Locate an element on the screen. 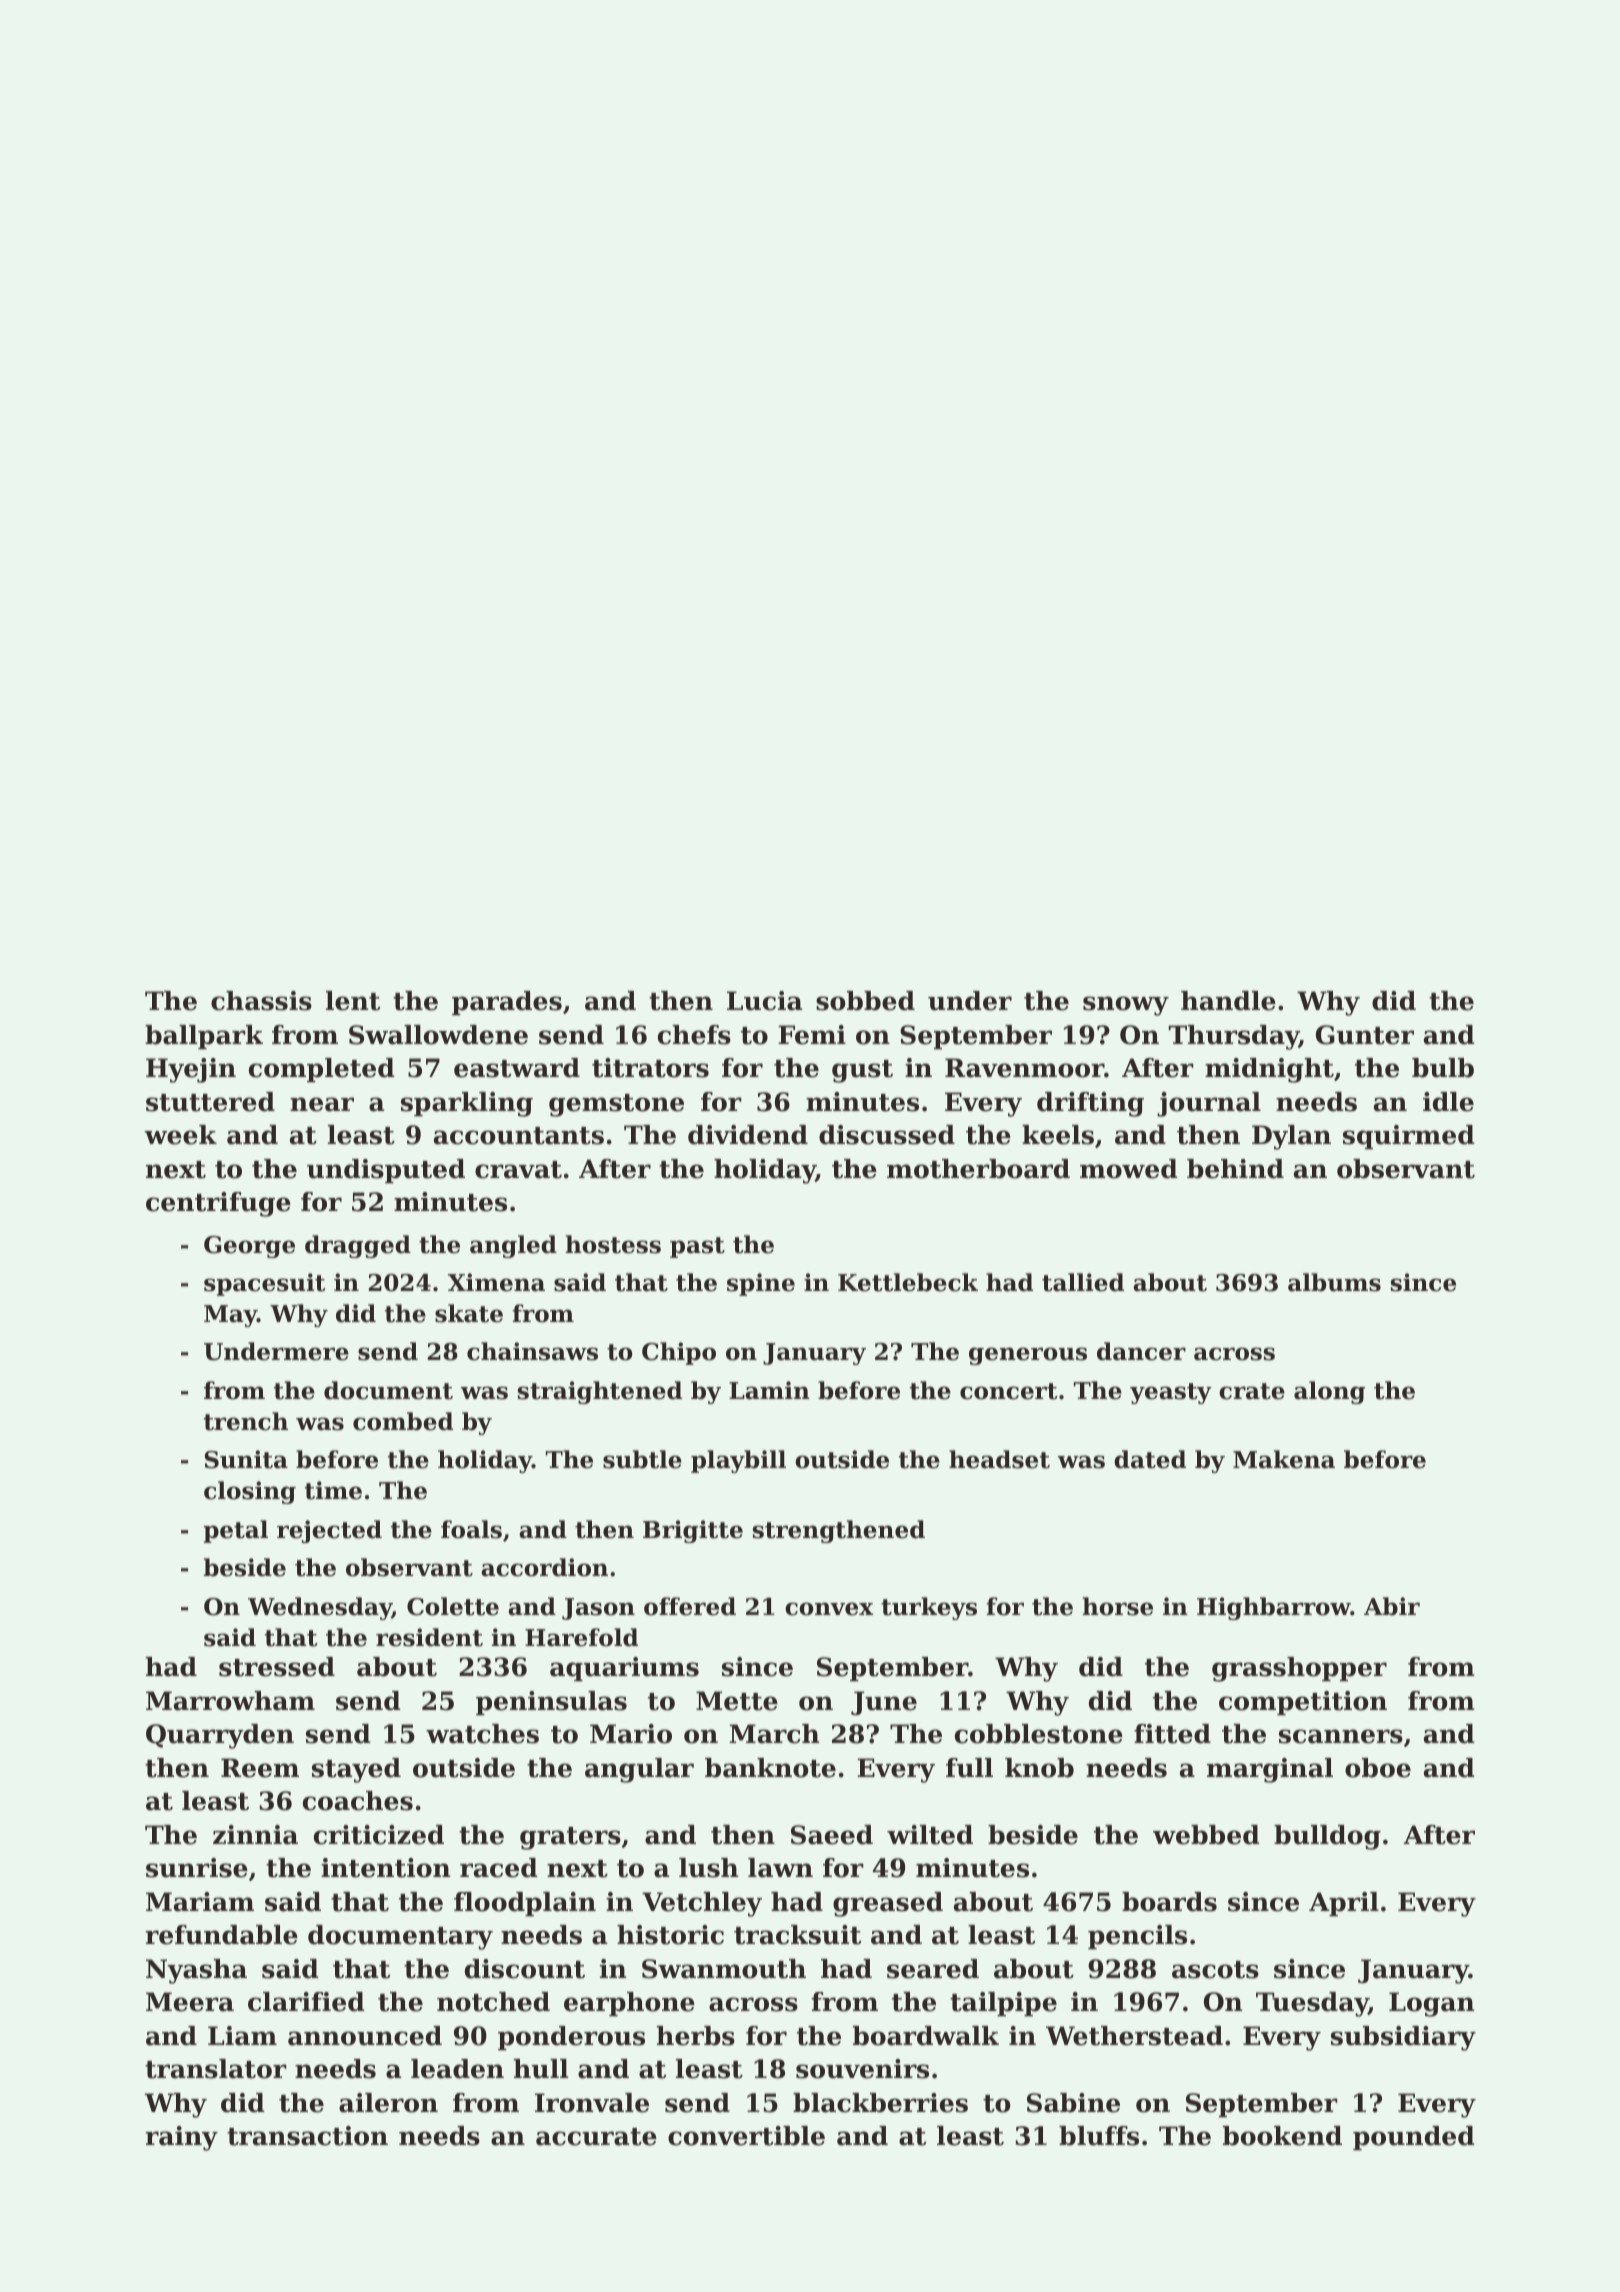  chassis is located at coordinates (261, 1001).
